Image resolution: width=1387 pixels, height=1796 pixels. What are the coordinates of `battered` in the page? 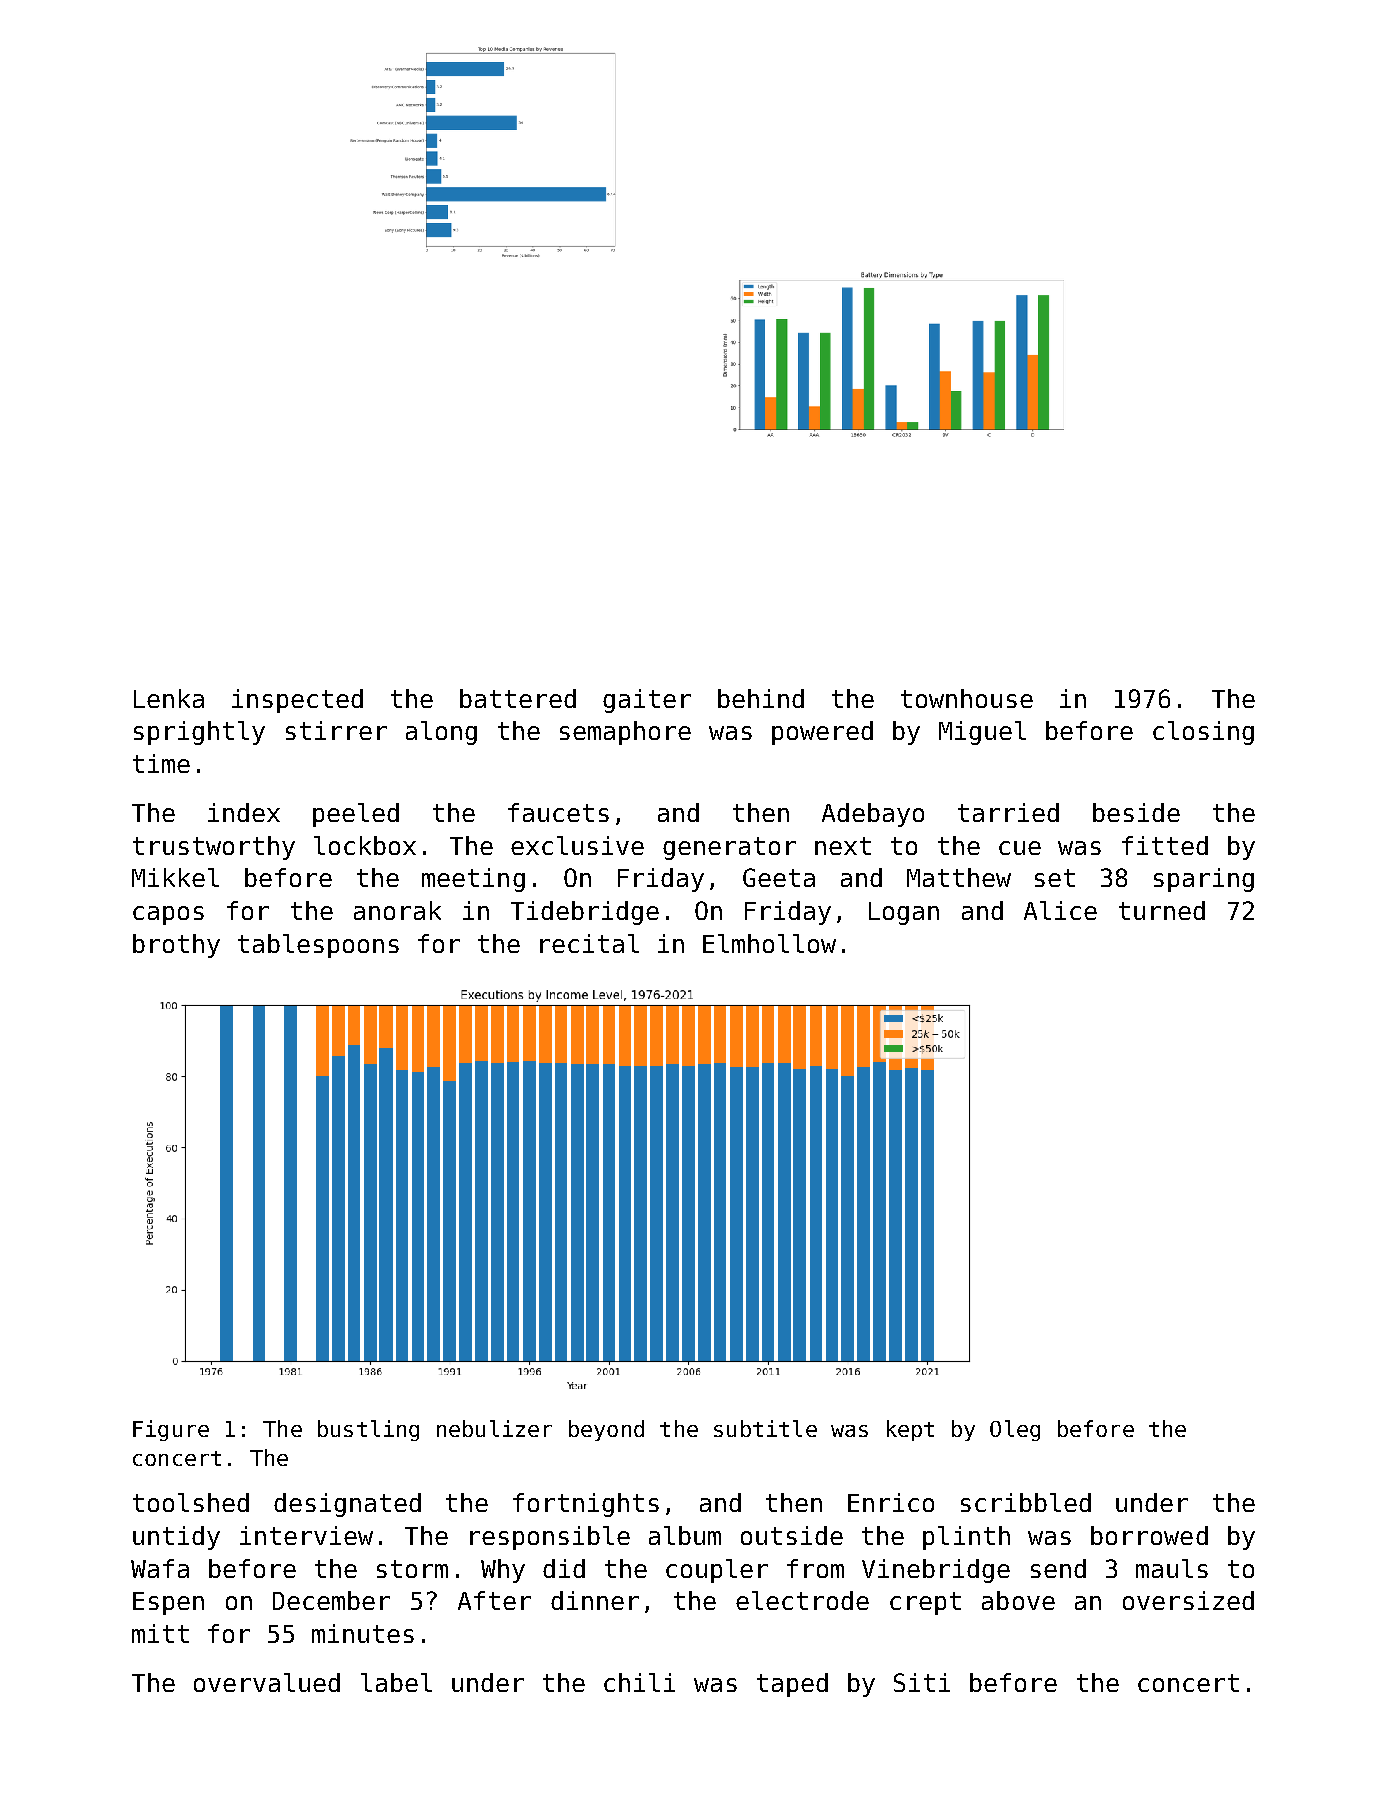 It's located at (518, 698).
